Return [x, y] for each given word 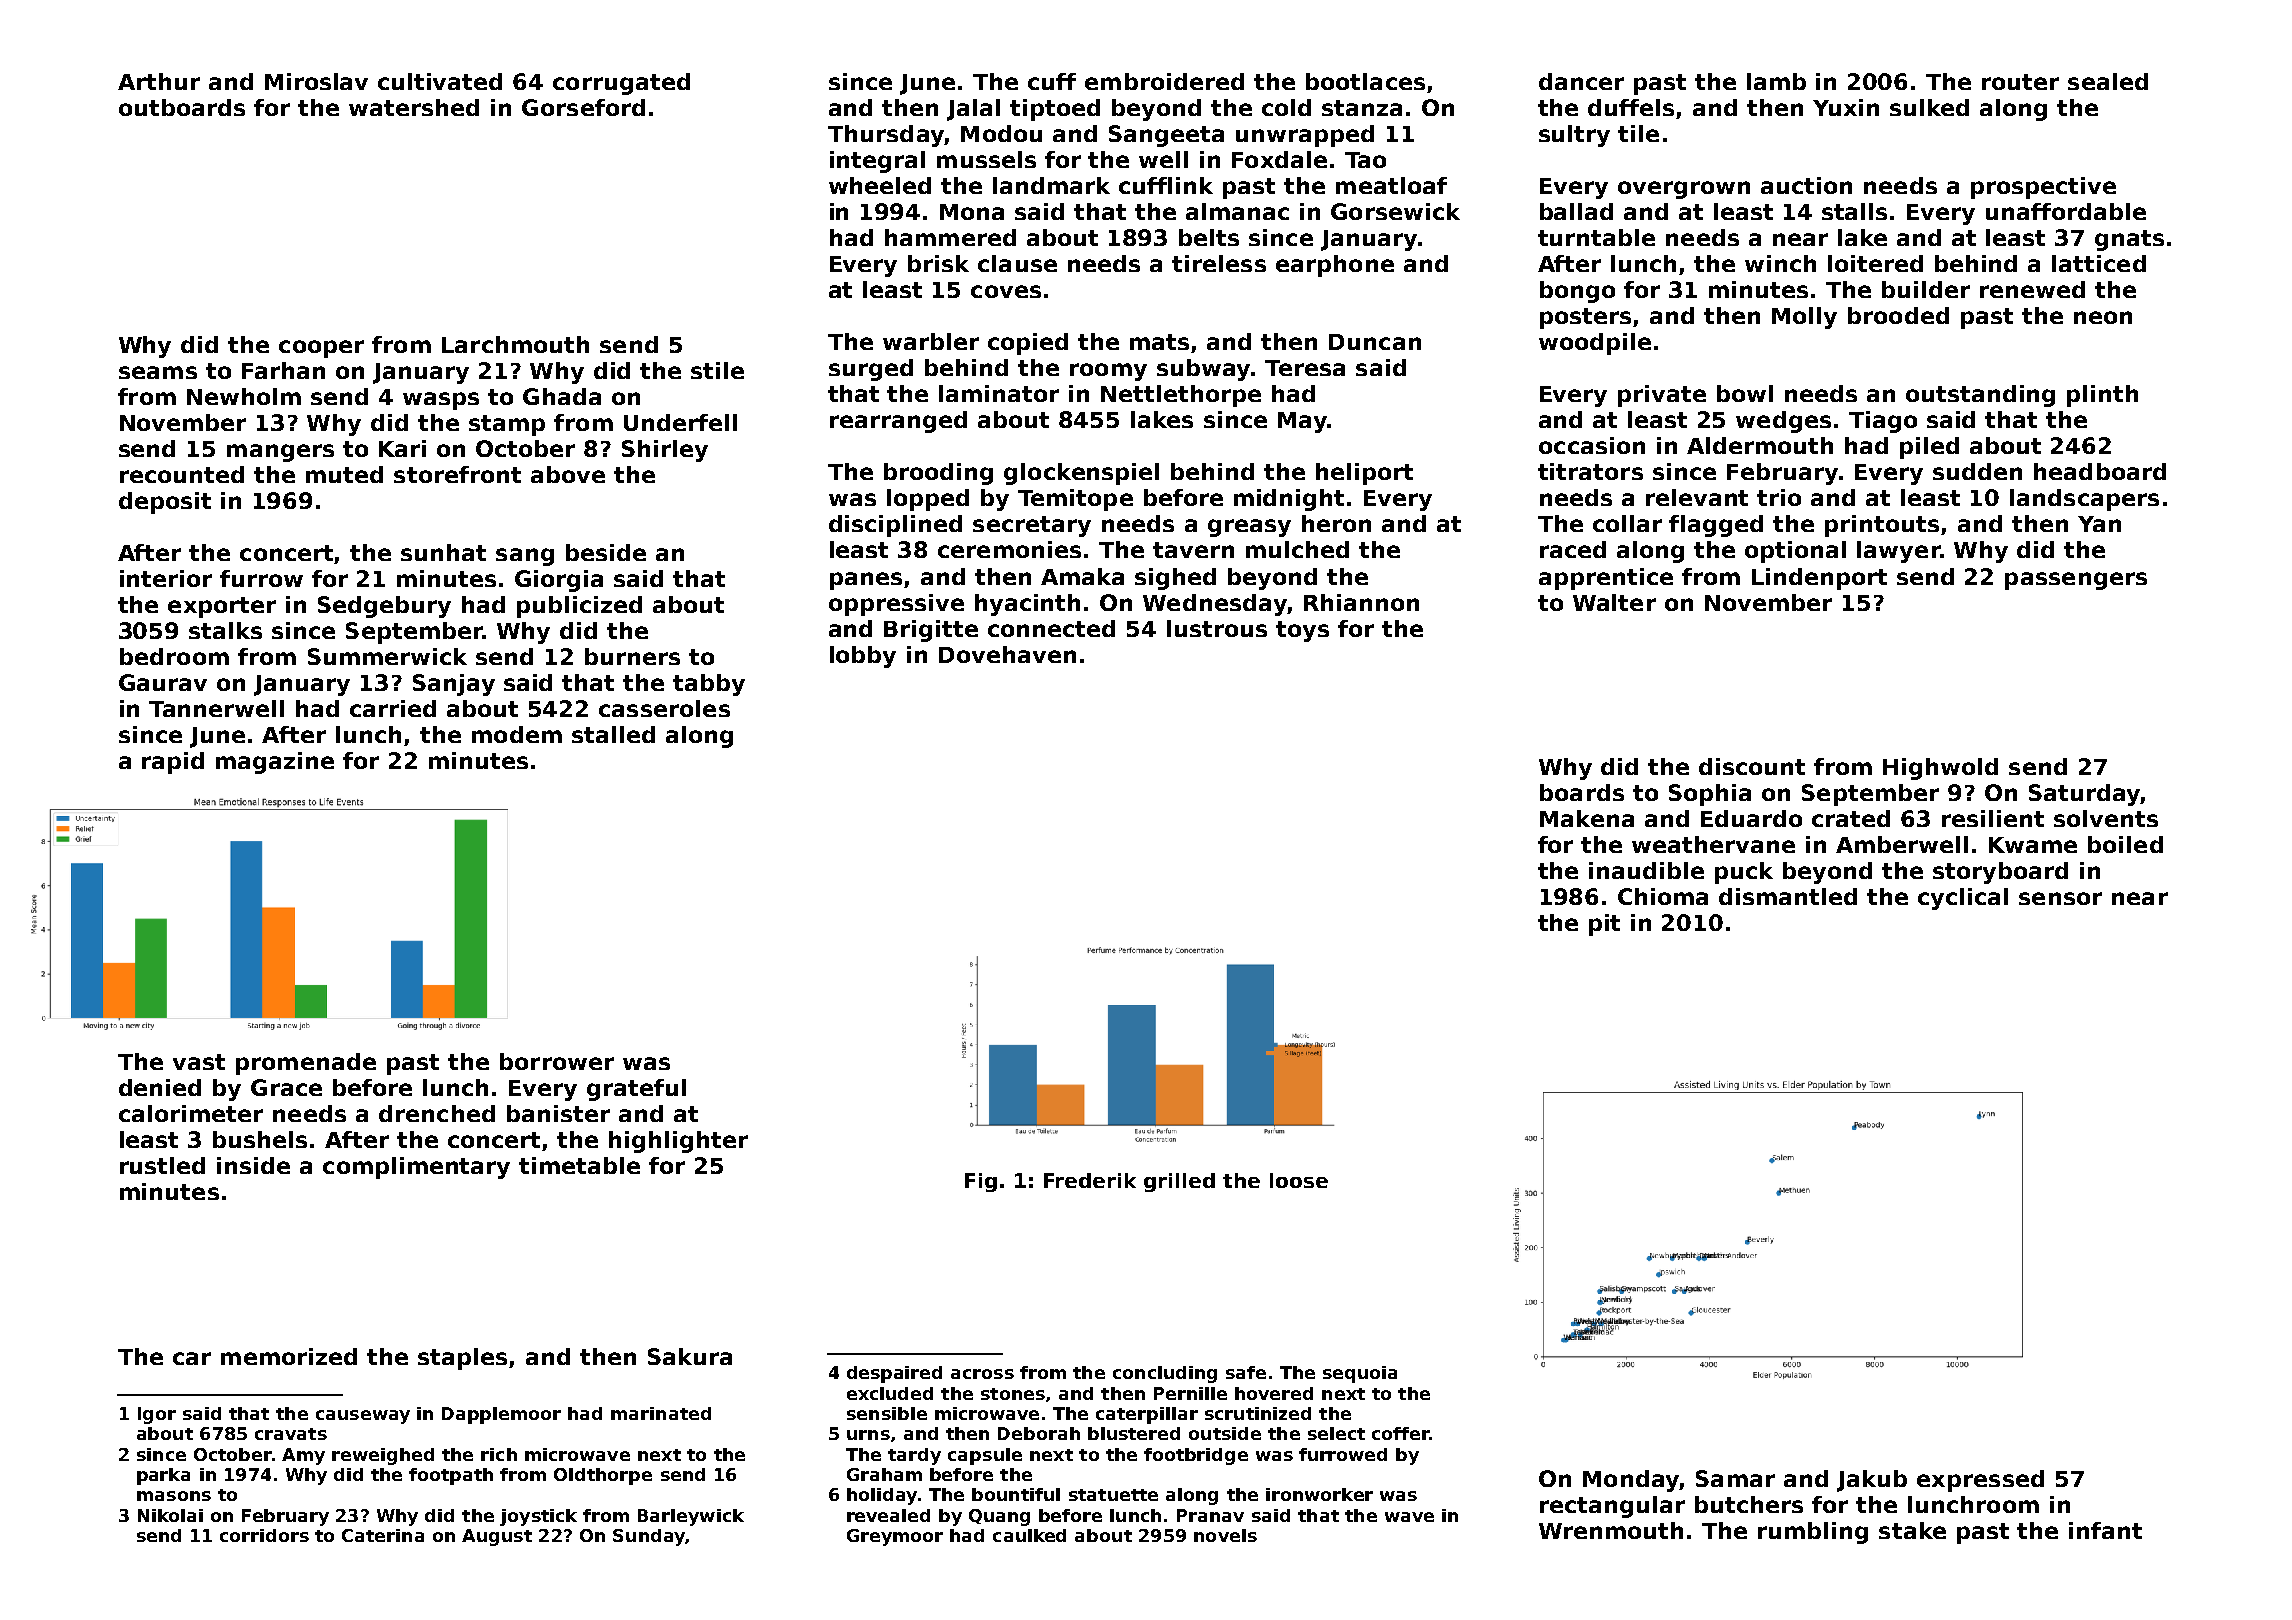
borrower [557, 1061]
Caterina [383, 1535]
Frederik [1090, 1180]
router [2020, 82]
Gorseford [583, 107]
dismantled [1788, 896]
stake [1912, 1530]
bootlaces [1365, 81]
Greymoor [895, 1537]
